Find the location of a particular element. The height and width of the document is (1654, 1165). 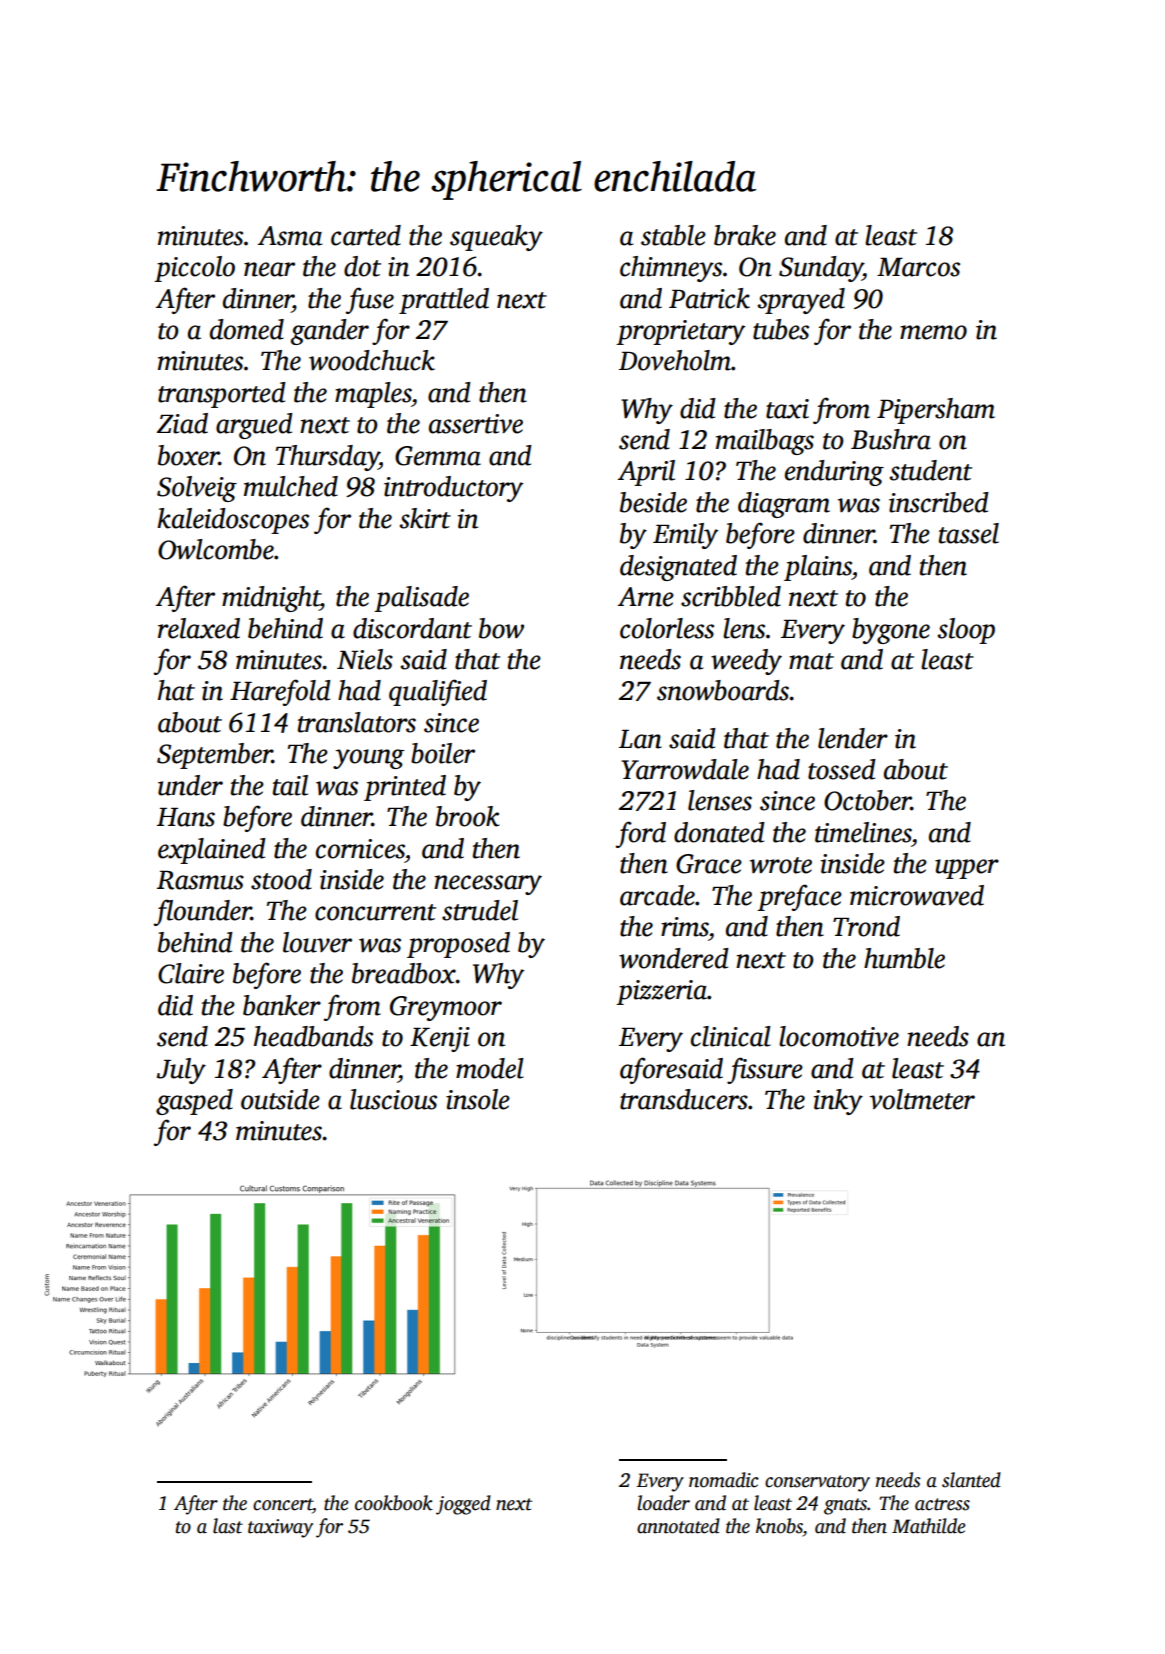

scribbled is located at coordinates (731, 596).
